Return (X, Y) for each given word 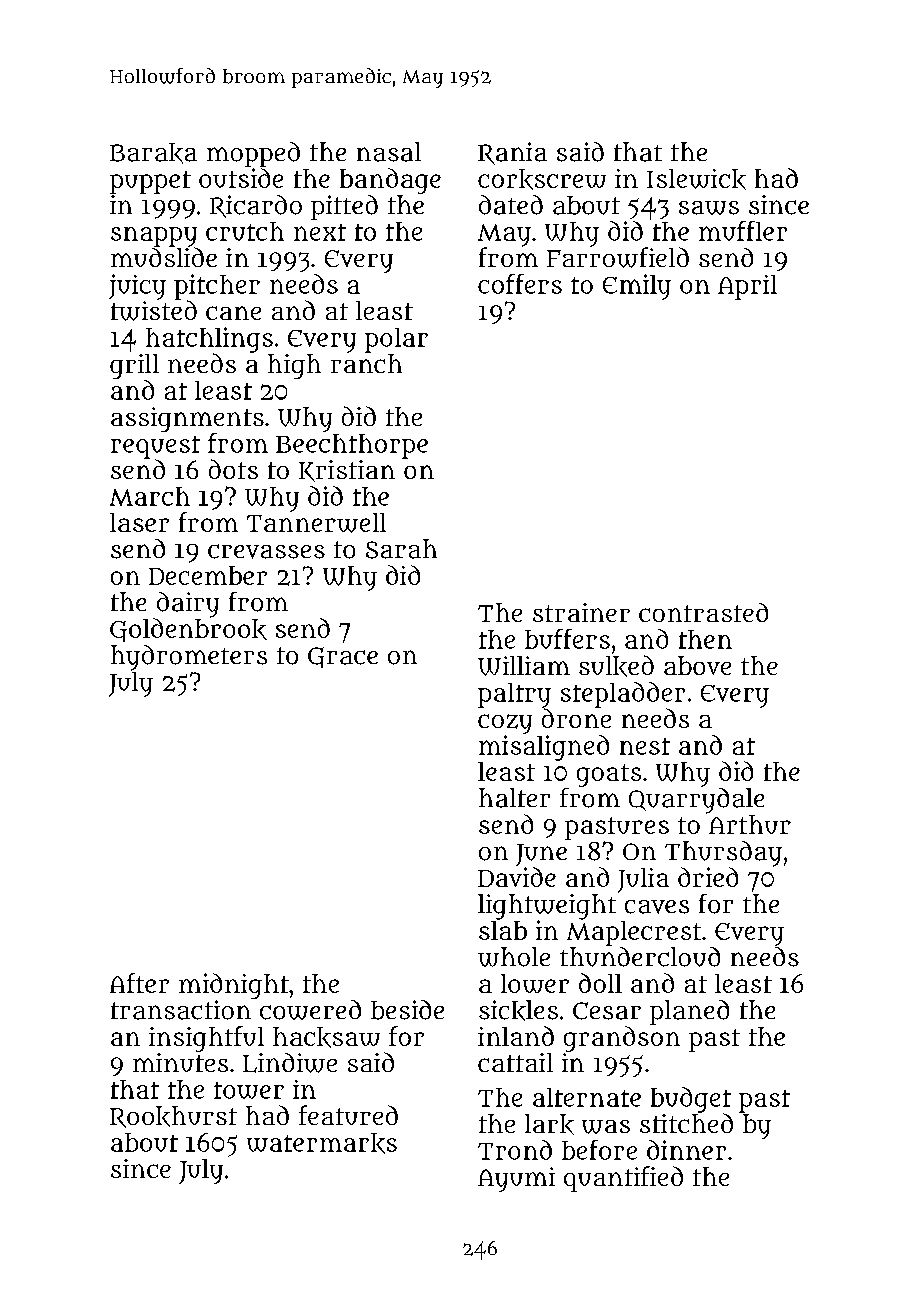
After (139, 983)
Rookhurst (173, 1117)
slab (503, 930)
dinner (686, 1150)
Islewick (696, 179)
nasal (389, 152)
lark (549, 1124)
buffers (567, 639)
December (208, 575)
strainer (581, 612)
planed (689, 1012)
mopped (253, 154)
